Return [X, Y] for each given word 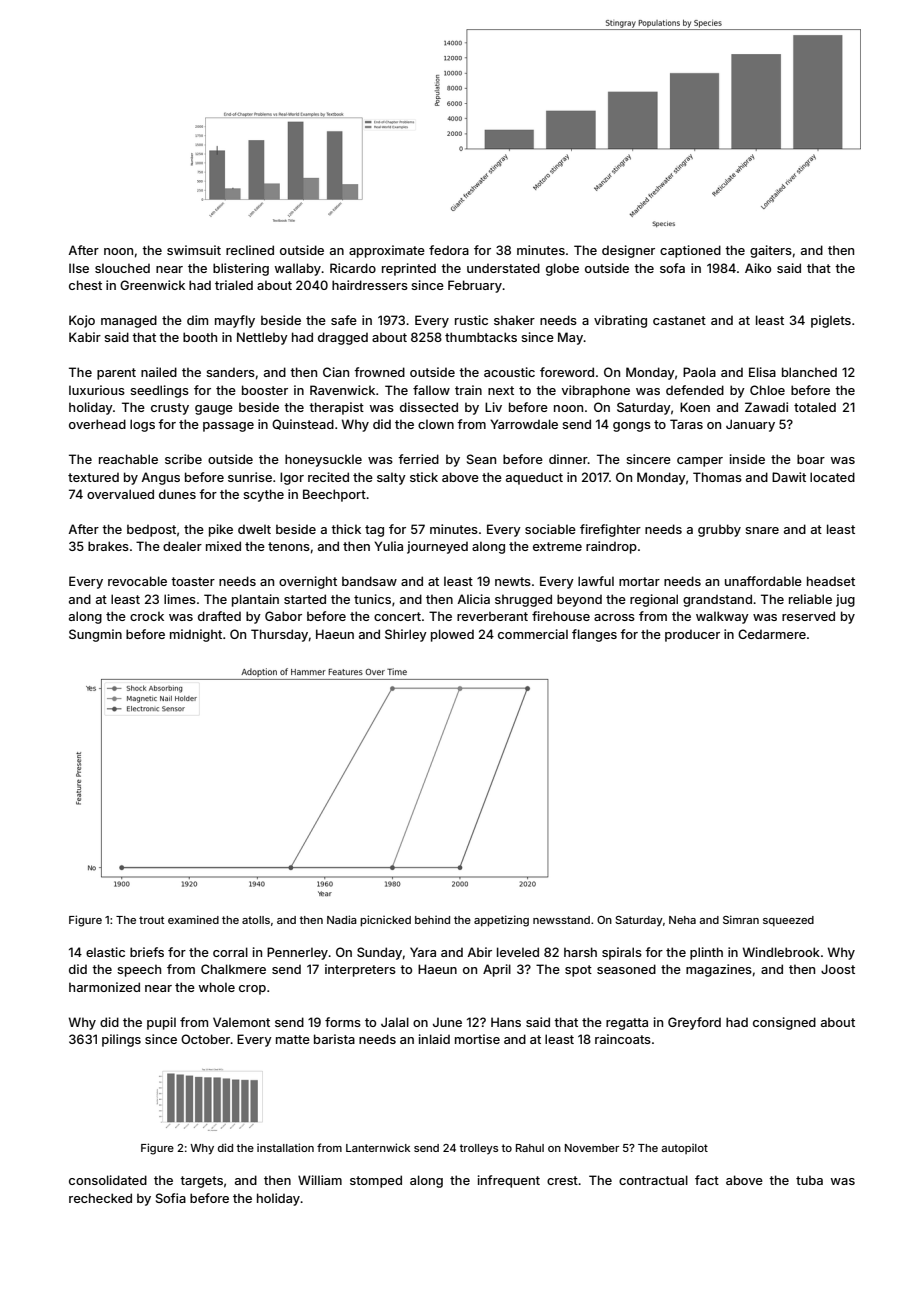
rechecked [100, 1198]
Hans [506, 1022]
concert [397, 616]
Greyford [694, 1023]
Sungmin [95, 635]
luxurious [97, 390]
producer [692, 635]
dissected [429, 407]
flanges [594, 635]
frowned [379, 372]
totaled [815, 407]
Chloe [767, 390]
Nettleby [262, 338]
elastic [105, 952]
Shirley [406, 635]
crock [147, 616]
